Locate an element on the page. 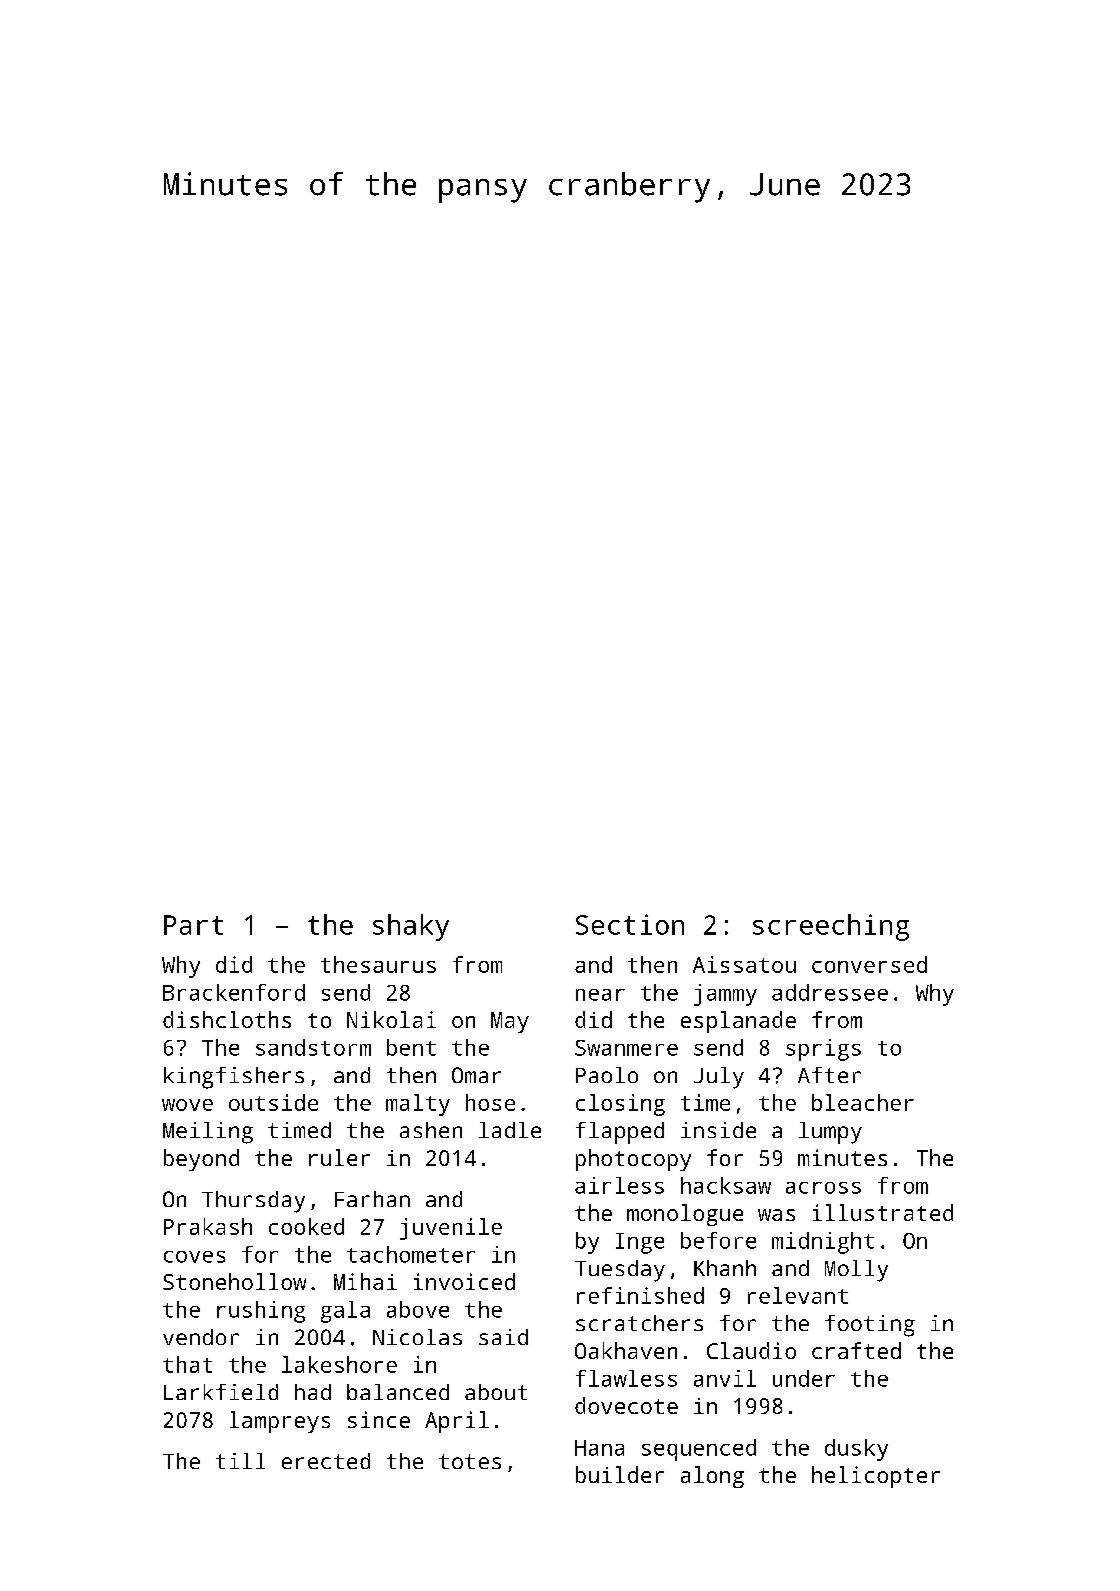 The height and width of the page is (1591, 1120). illustrated is located at coordinates (883, 1212).
